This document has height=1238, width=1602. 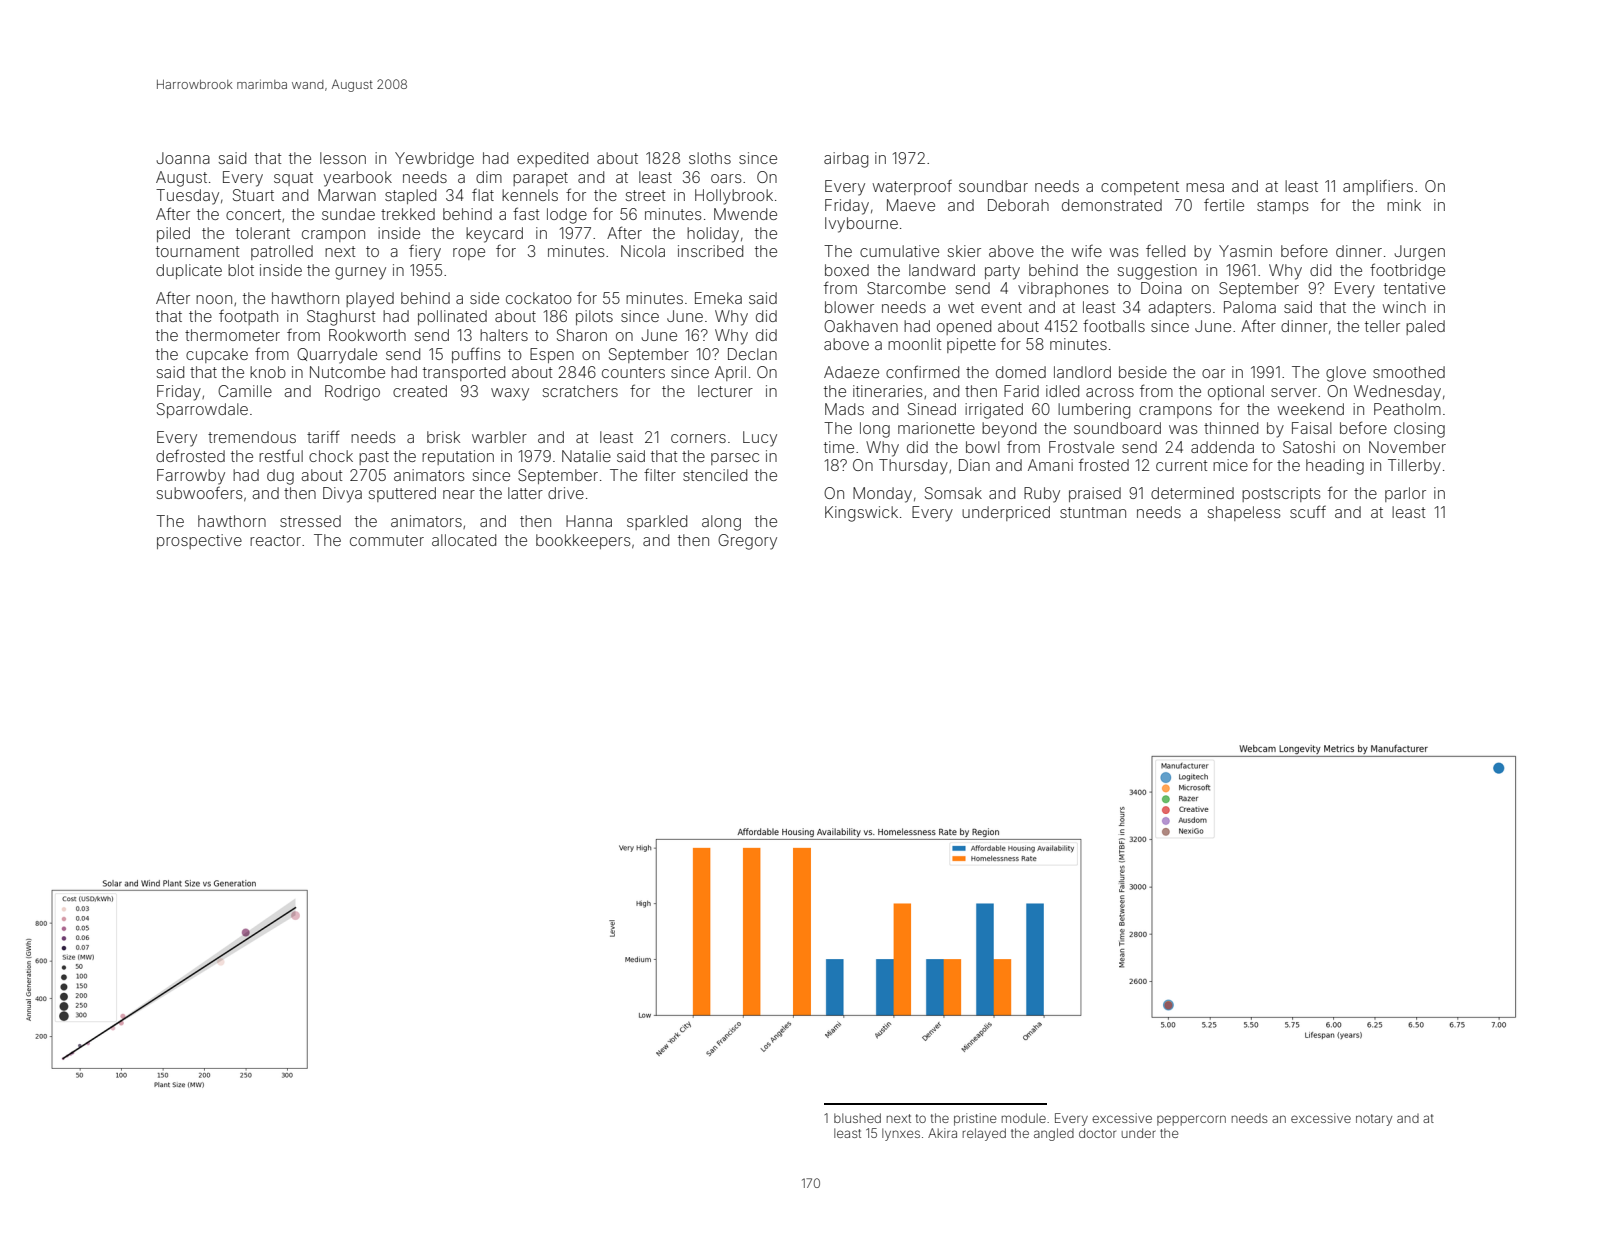 What do you see at coordinates (1374, 1120) in the document?
I see `notary` at bounding box center [1374, 1120].
